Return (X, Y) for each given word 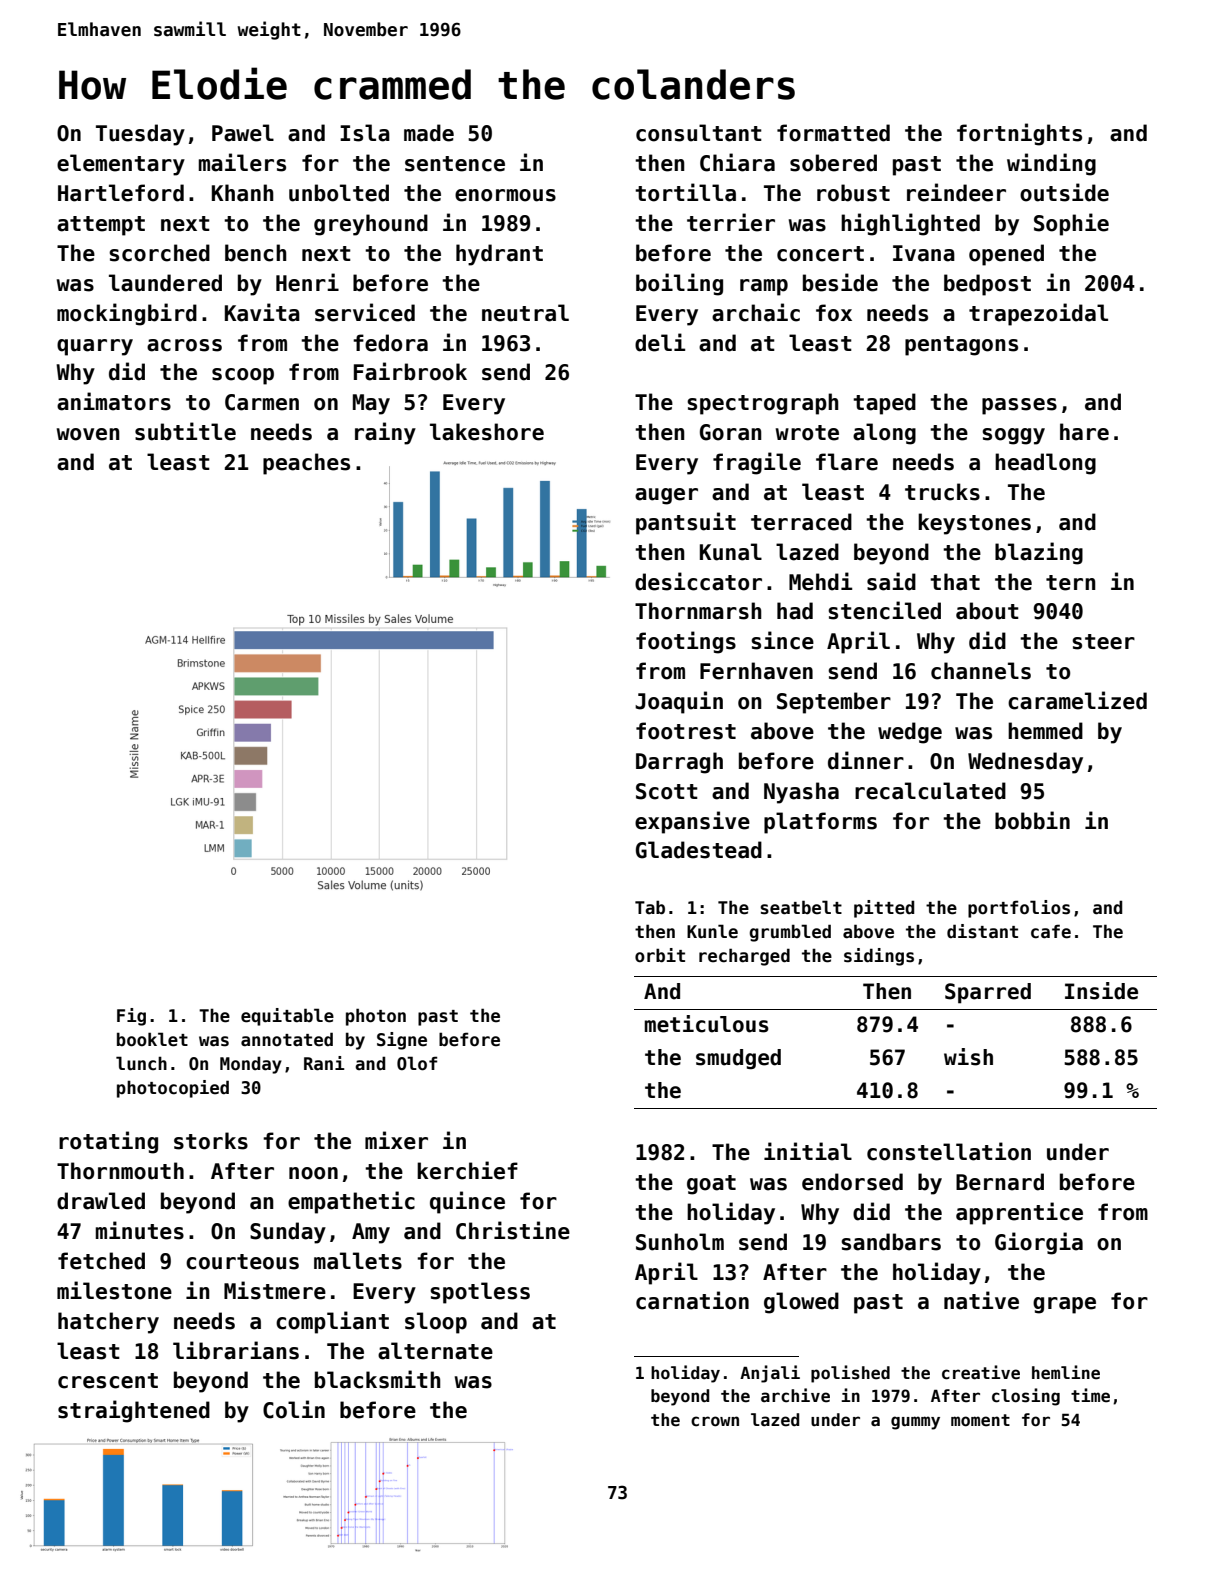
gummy (915, 1423)
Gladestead (699, 850)
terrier (731, 222)
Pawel (243, 133)
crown (715, 1421)
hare (1084, 432)
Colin (294, 1409)
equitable (287, 1017)
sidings (879, 957)
